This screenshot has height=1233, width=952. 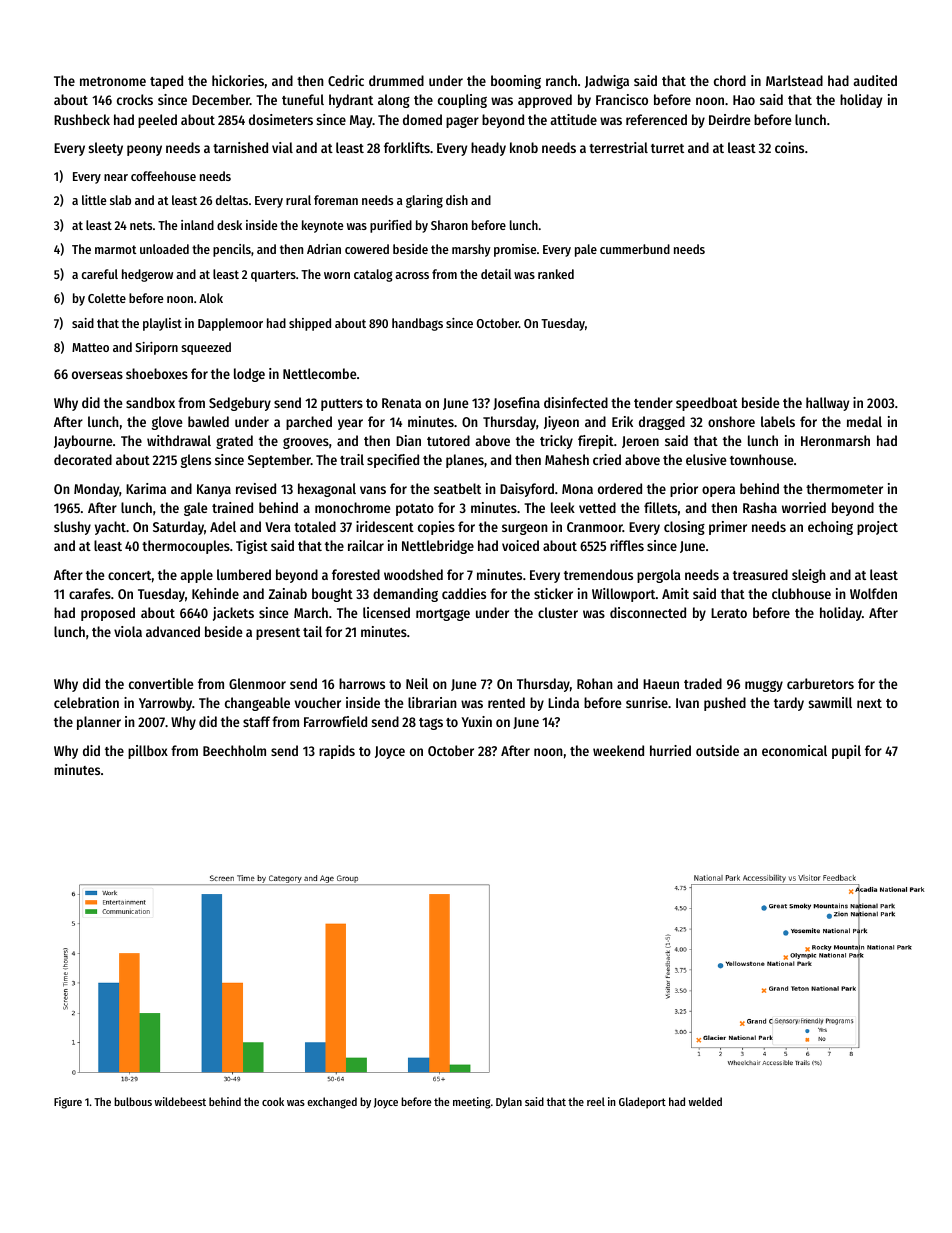 I want to click on welded, so click(x=705, y=1101).
